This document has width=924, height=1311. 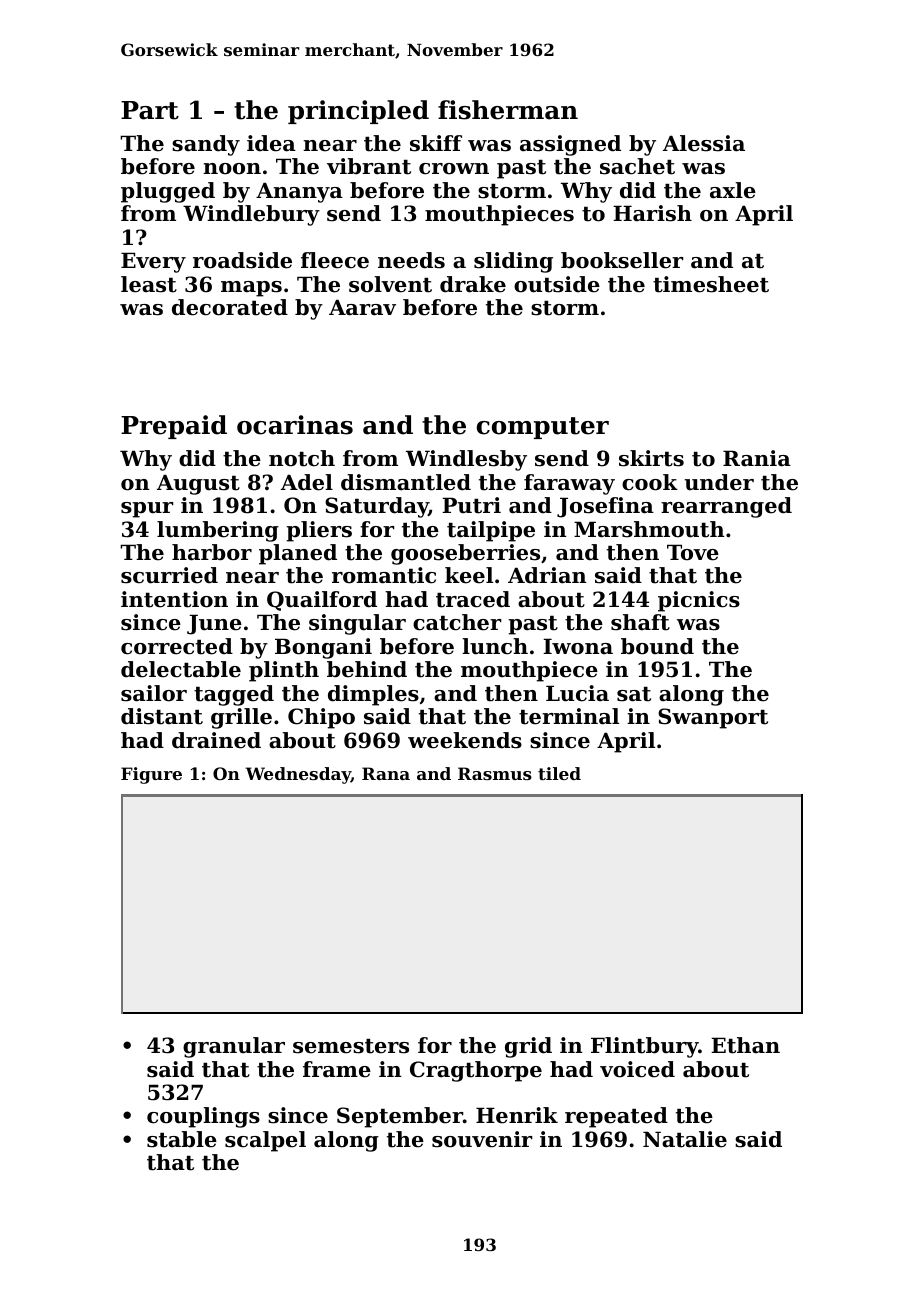 What do you see at coordinates (543, 428) in the document?
I see `computer` at bounding box center [543, 428].
